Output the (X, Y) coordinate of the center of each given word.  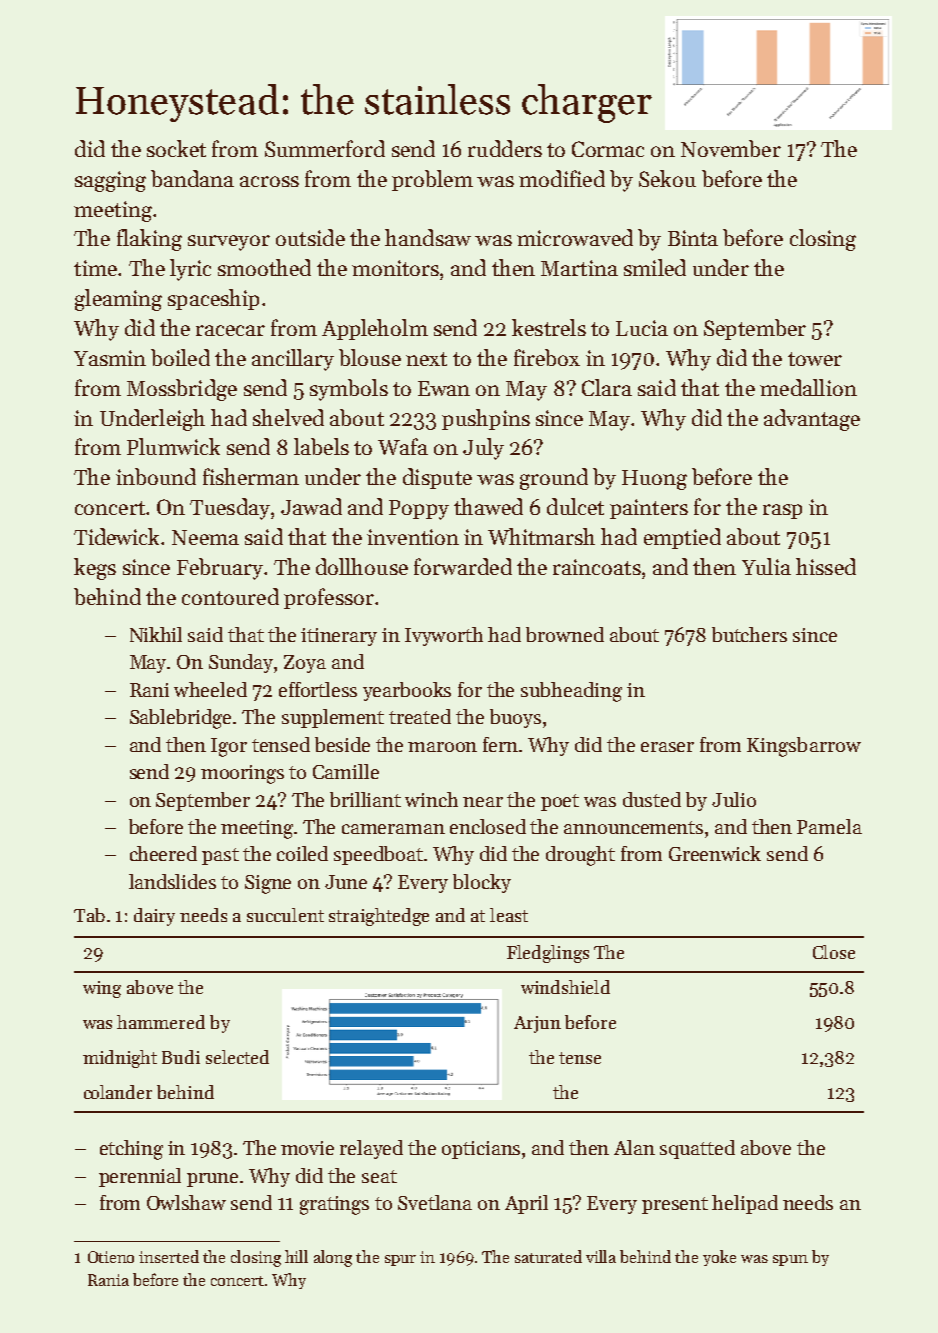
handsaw (428, 237)
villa (601, 1256)
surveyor (229, 243)
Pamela (829, 826)
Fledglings (548, 954)
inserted (169, 1256)
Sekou (667, 178)
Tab (89, 915)
